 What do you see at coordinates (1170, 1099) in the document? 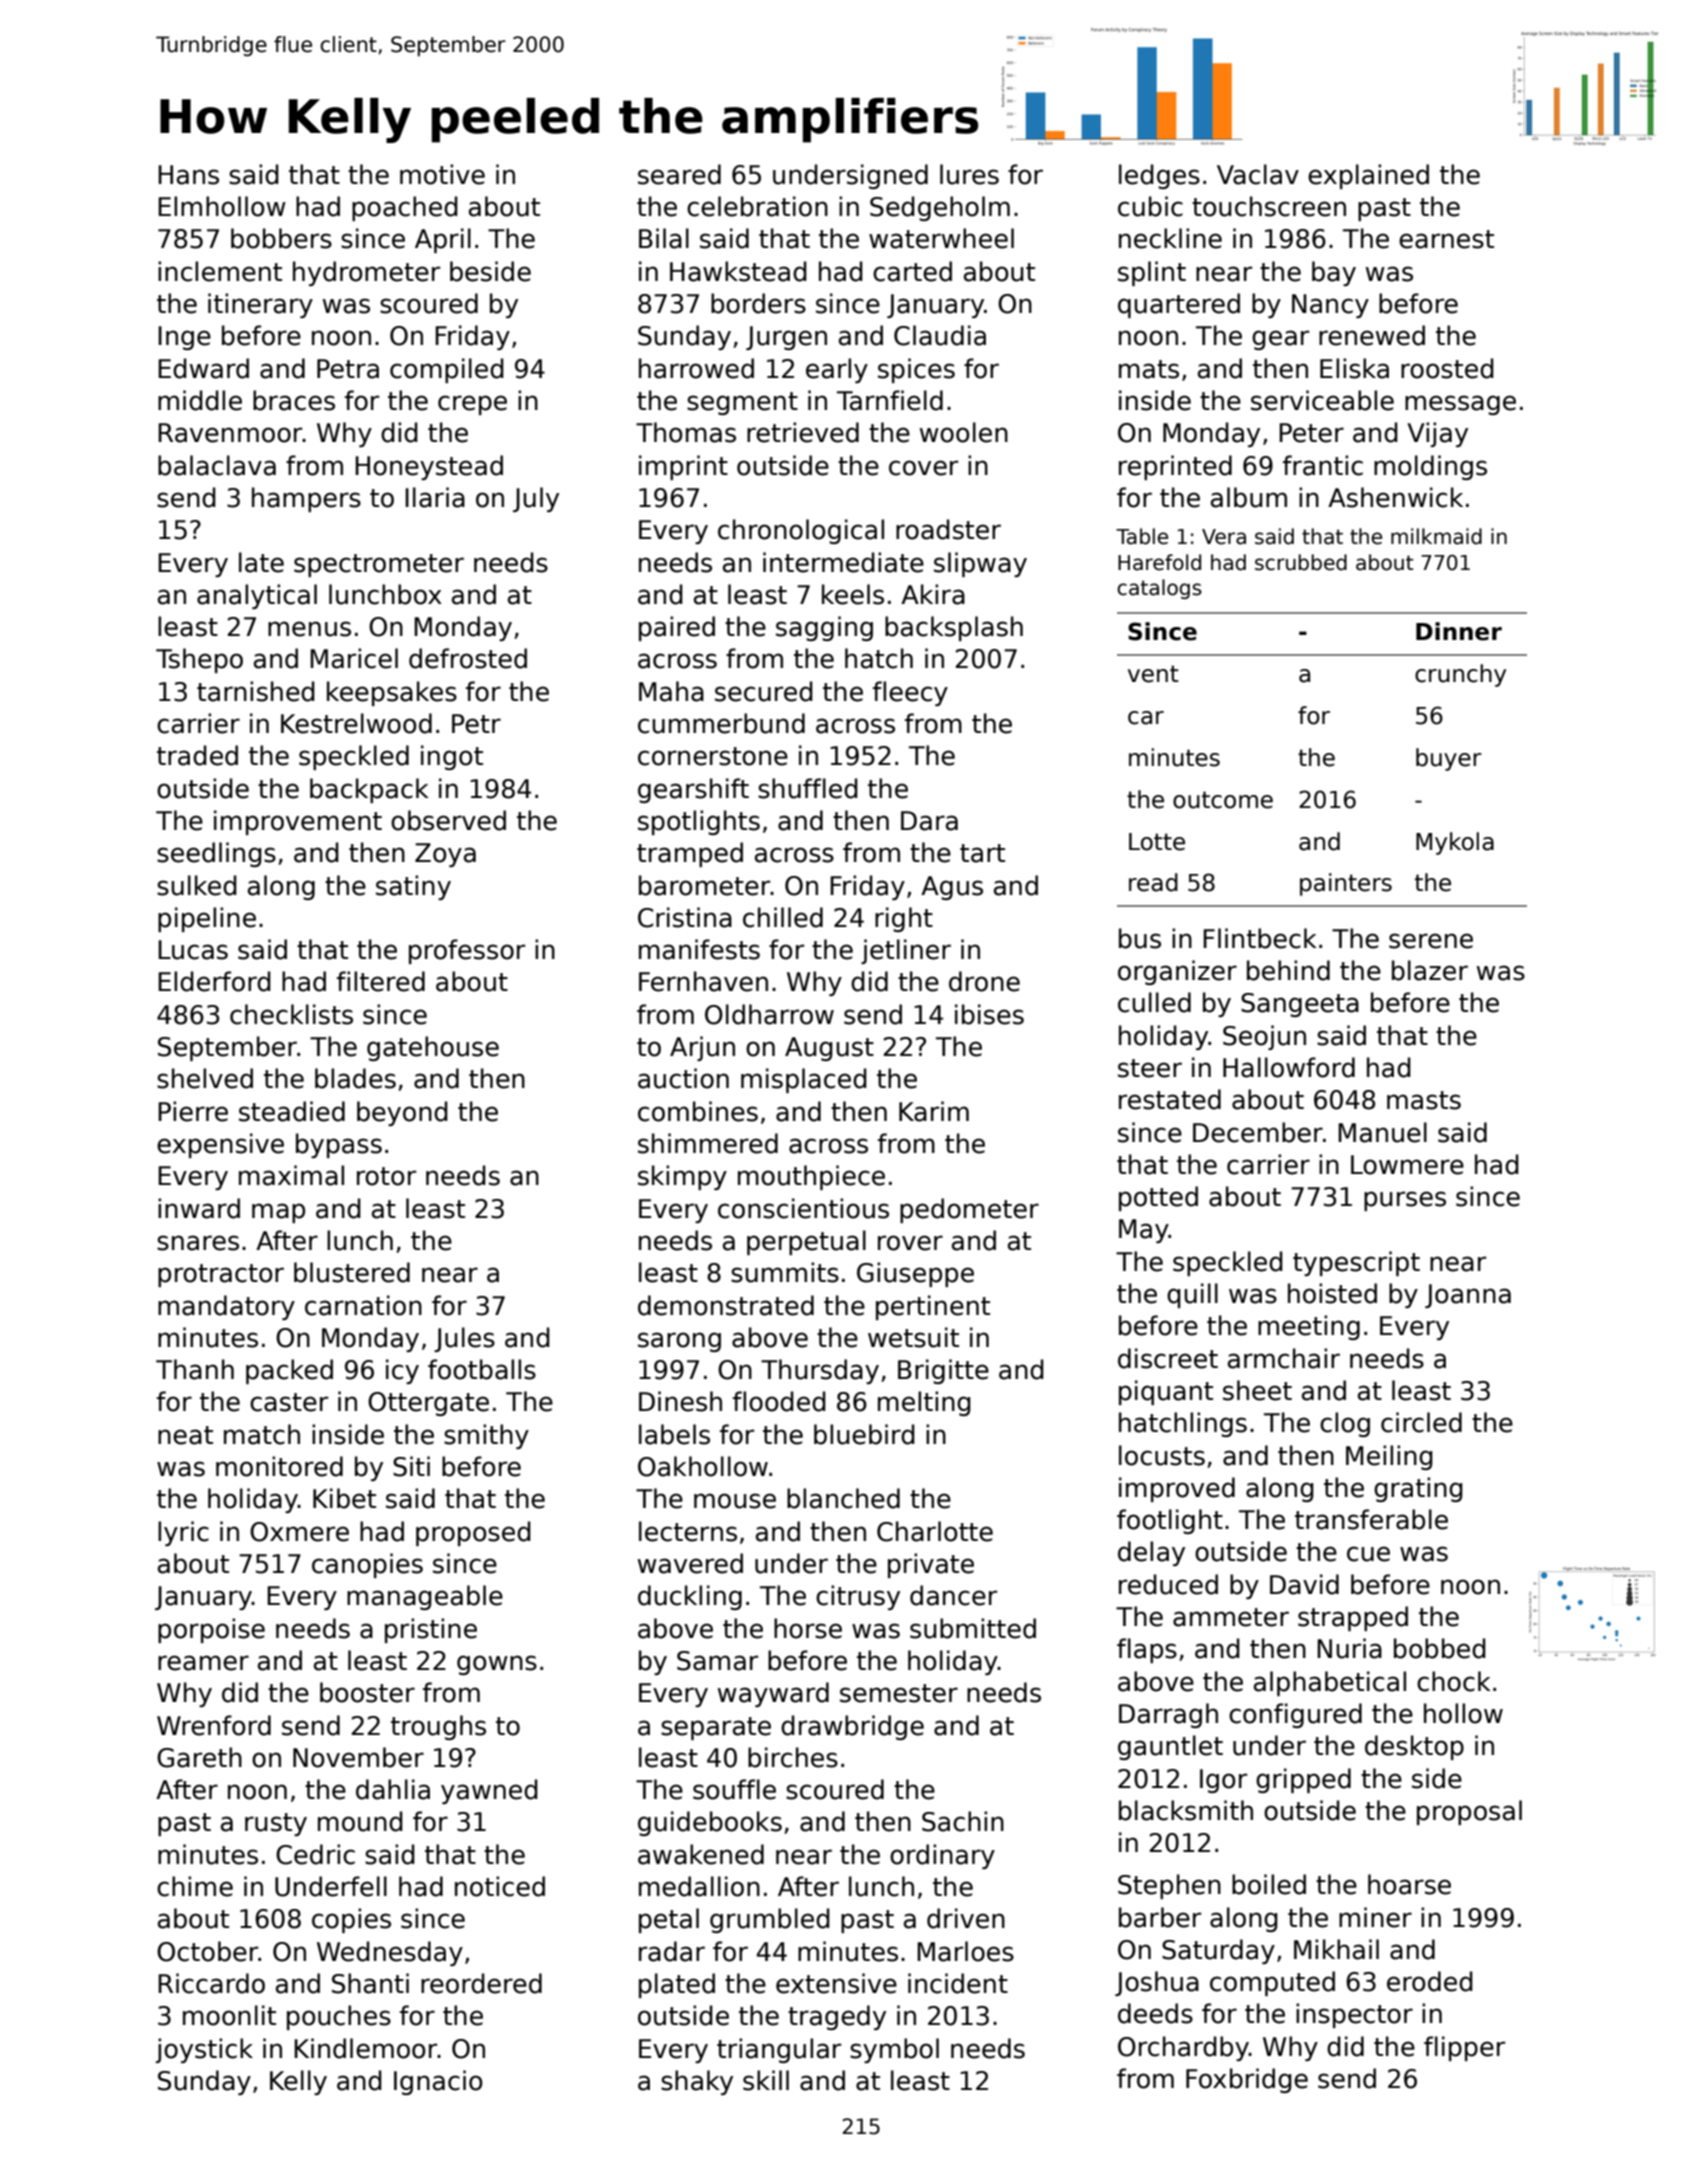
I see `restated` at bounding box center [1170, 1099].
